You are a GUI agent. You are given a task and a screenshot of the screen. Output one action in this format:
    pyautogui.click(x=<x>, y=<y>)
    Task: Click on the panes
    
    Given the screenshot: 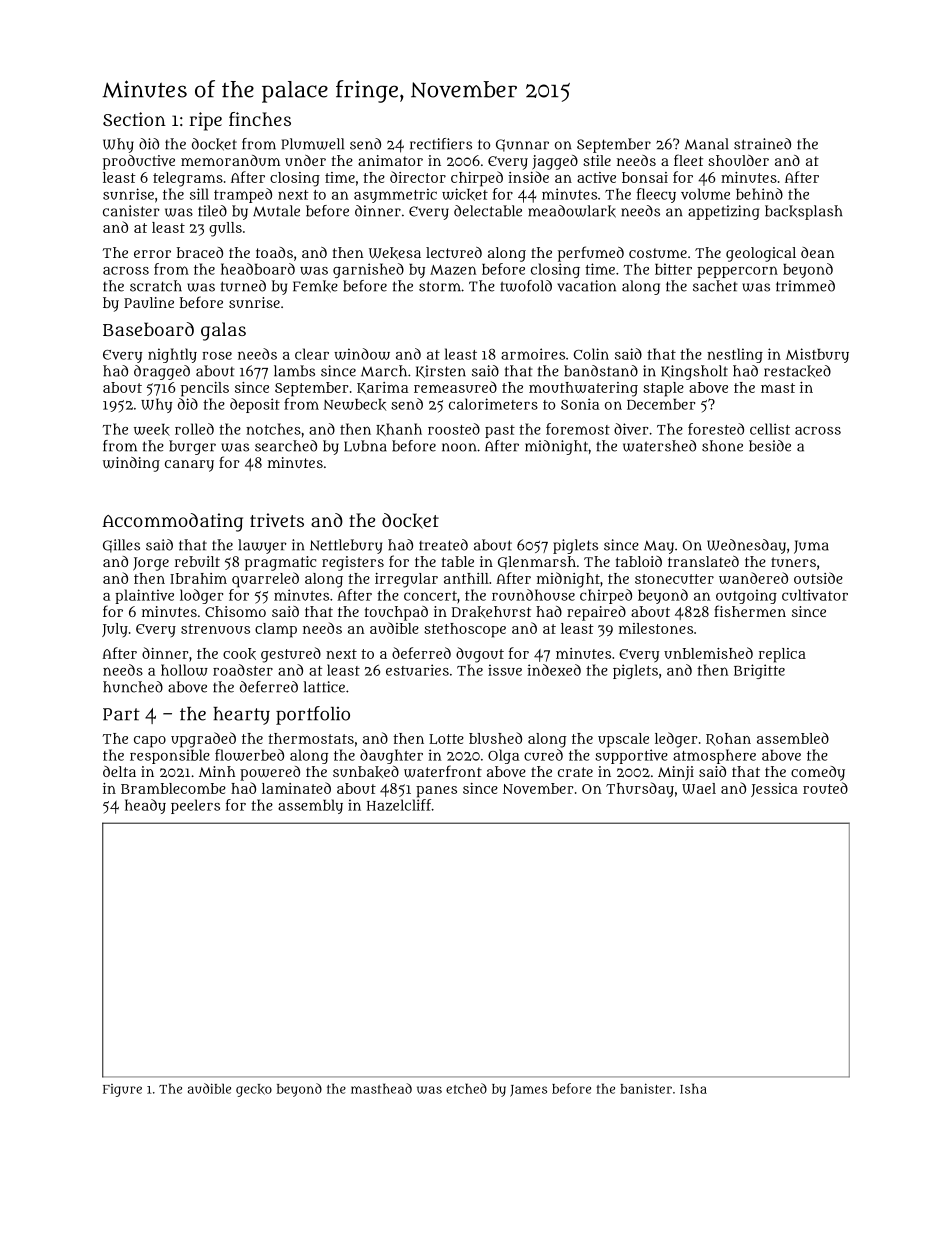 What is the action you would take?
    pyautogui.click(x=436, y=792)
